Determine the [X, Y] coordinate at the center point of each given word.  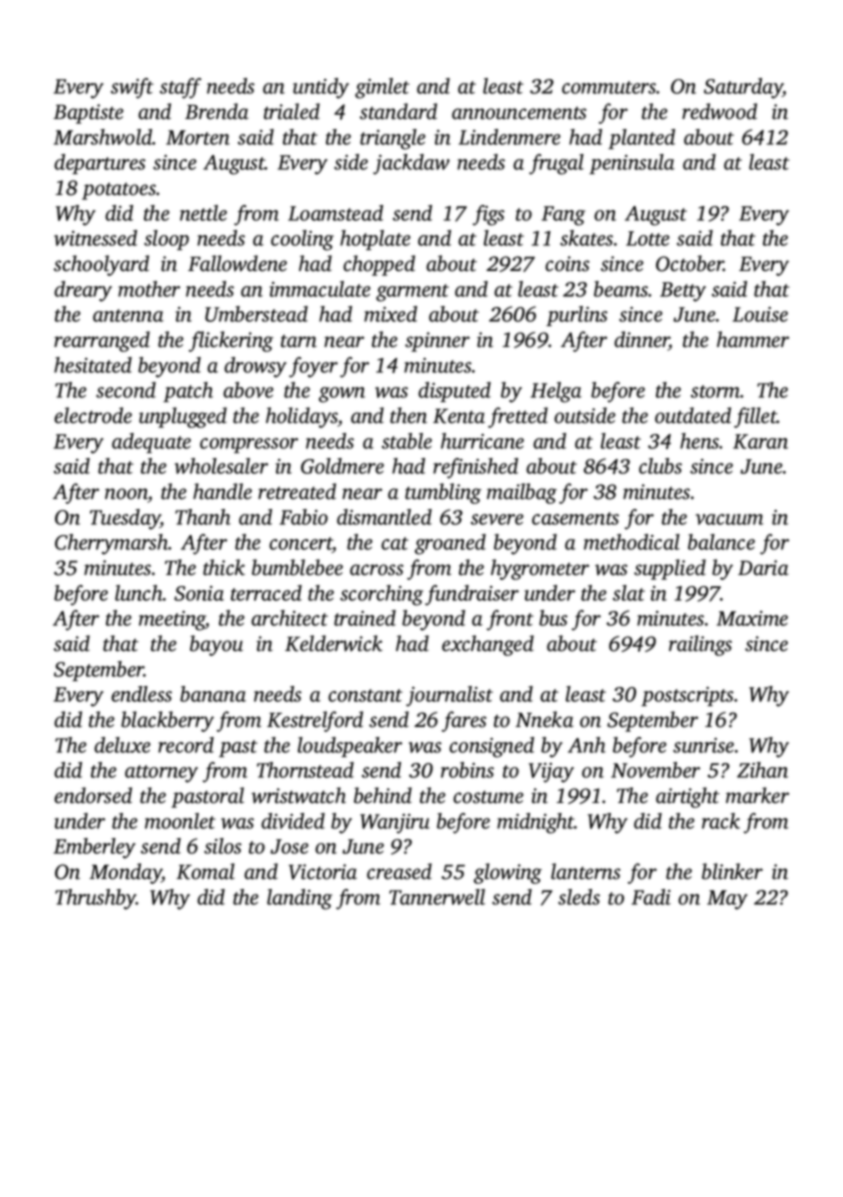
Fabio [304, 517]
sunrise [703, 745]
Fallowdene [237, 263]
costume [488, 797]
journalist [449, 696]
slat [629, 593]
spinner [437, 342]
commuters [609, 87]
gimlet [382, 88]
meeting [172, 621]
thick [224, 567]
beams [621, 289]
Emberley [95, 848]
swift [132, 88]
